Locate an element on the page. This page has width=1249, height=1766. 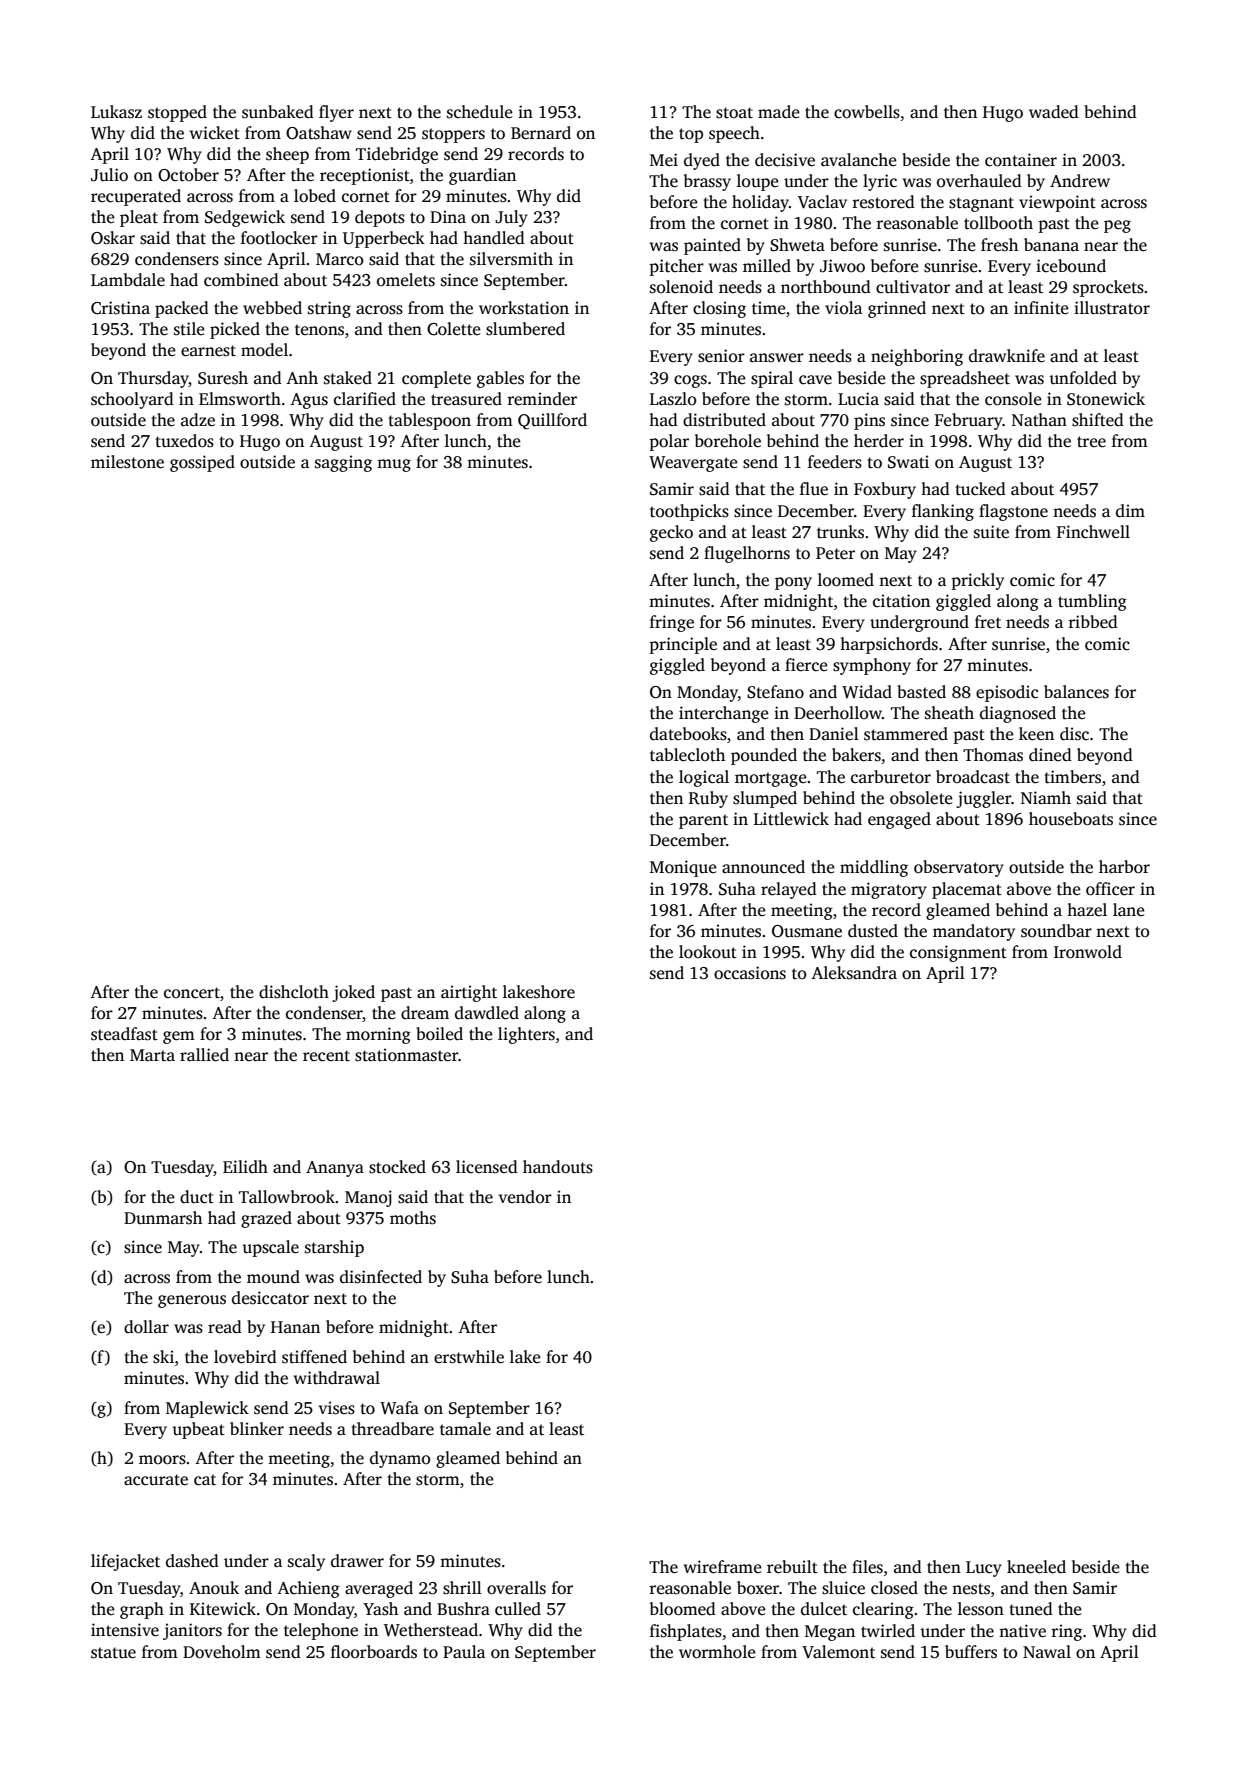
waded is located at coordinates (1054, 112).
